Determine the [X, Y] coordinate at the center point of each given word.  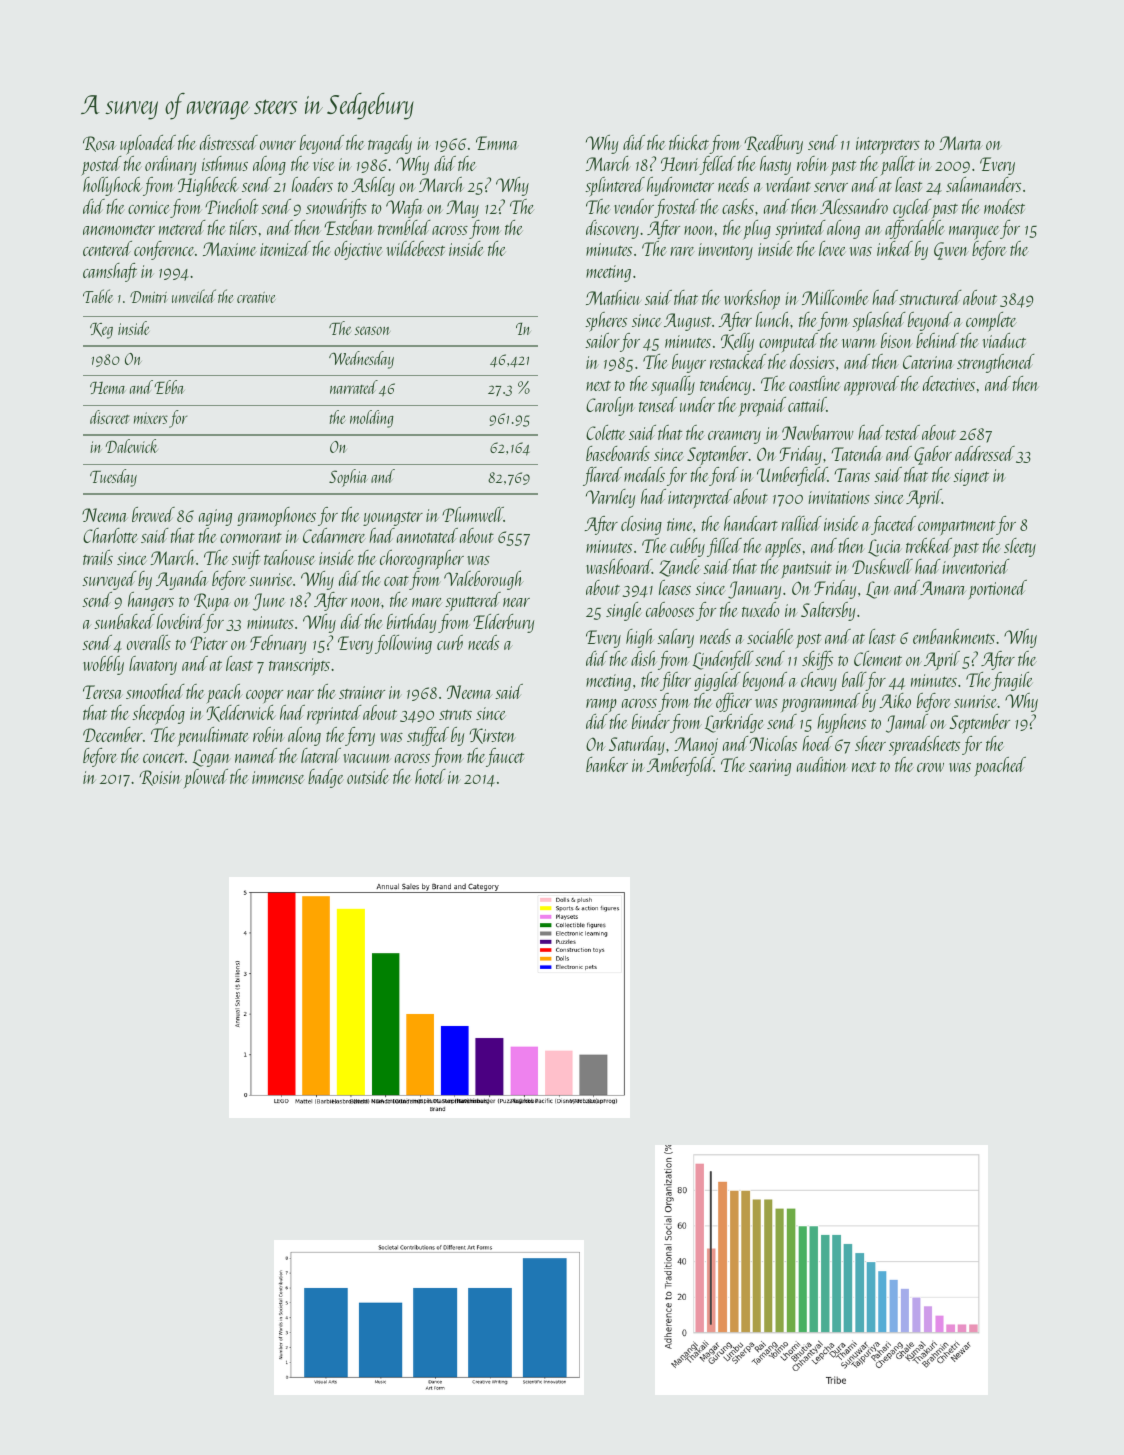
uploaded [148, 145]
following [403, 644]
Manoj [696, 746]
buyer [689, 363]
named [256, 755]
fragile [1011, 681]
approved [871, 385]
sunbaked [124, 621]
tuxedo [761, 609]
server [831, 187]
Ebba [169, 387]
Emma [497, 143]
